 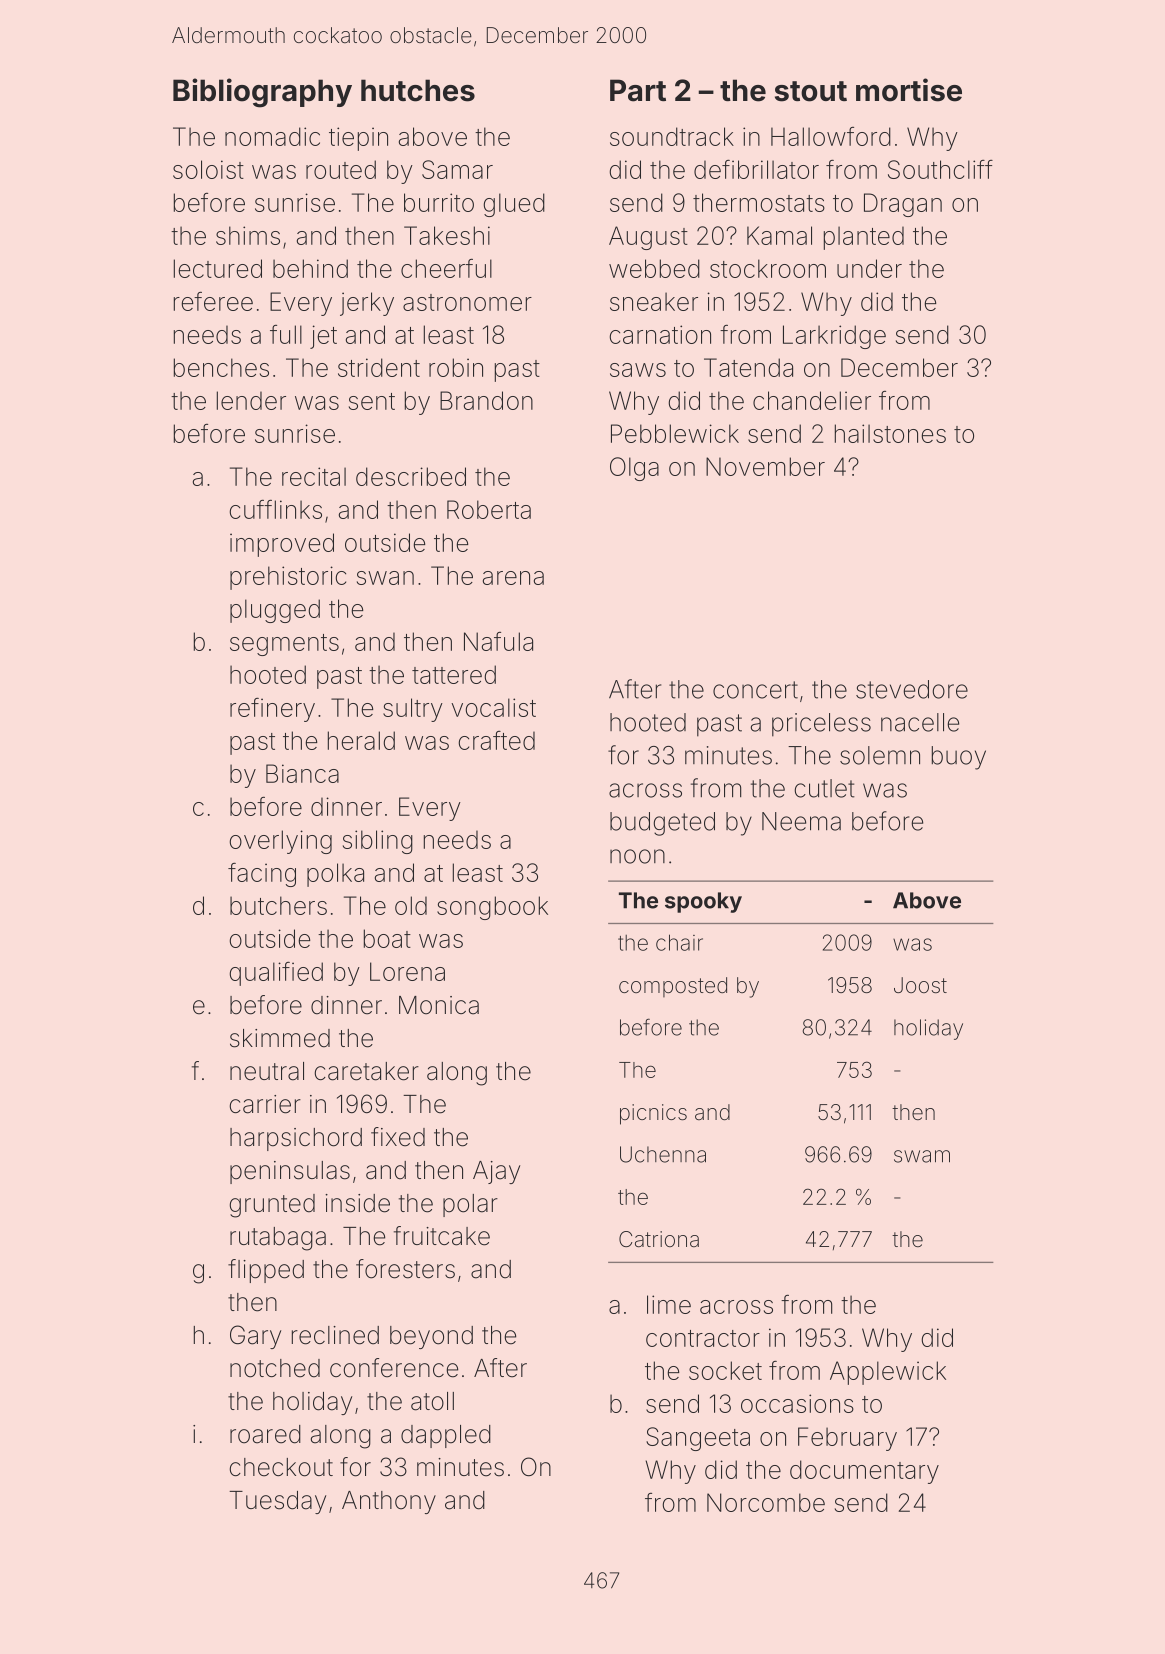 I want to click on songbook, so click(x=492, y=908).
